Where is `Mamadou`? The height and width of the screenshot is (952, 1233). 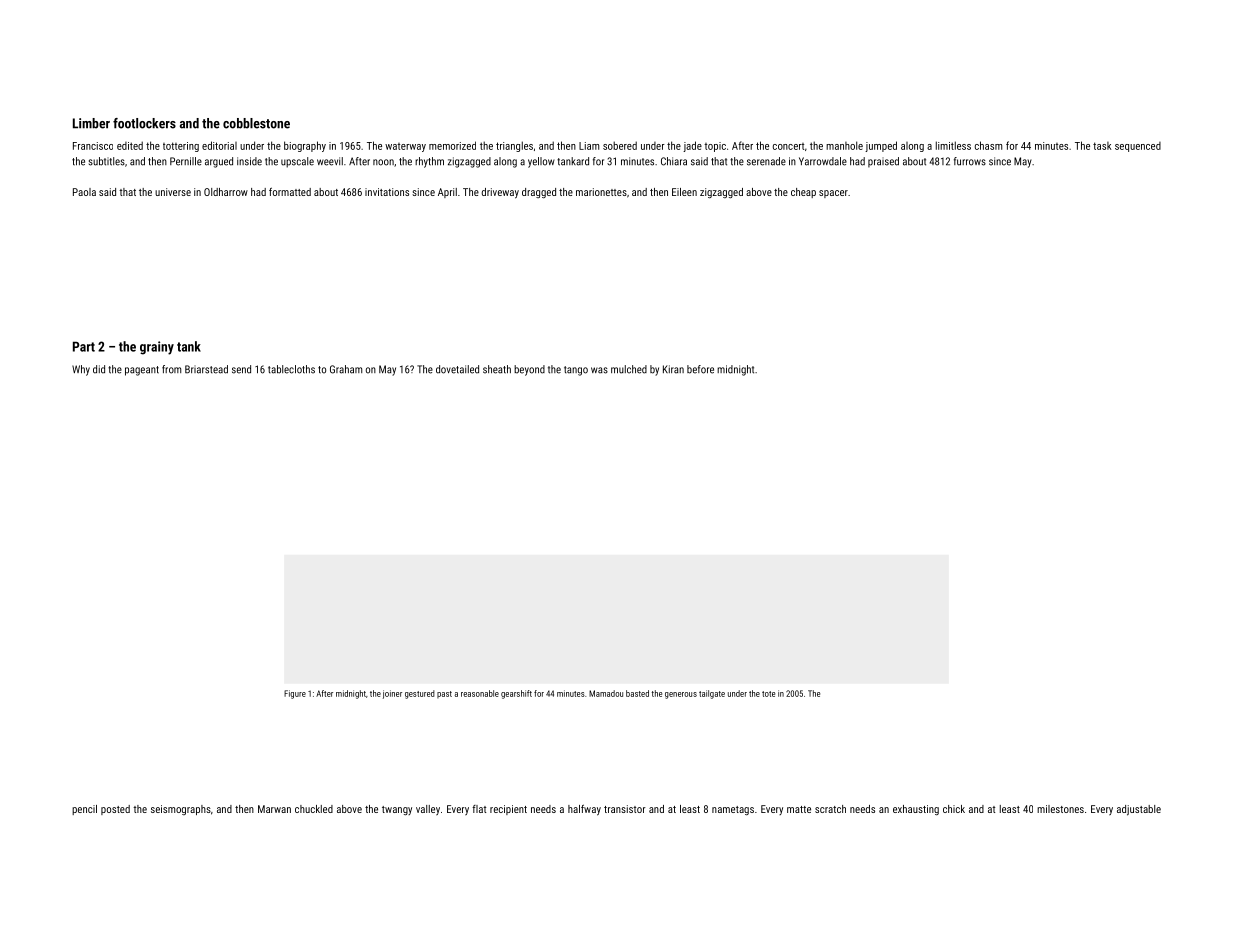 Mamadou is located at coordinates (606, 693).
